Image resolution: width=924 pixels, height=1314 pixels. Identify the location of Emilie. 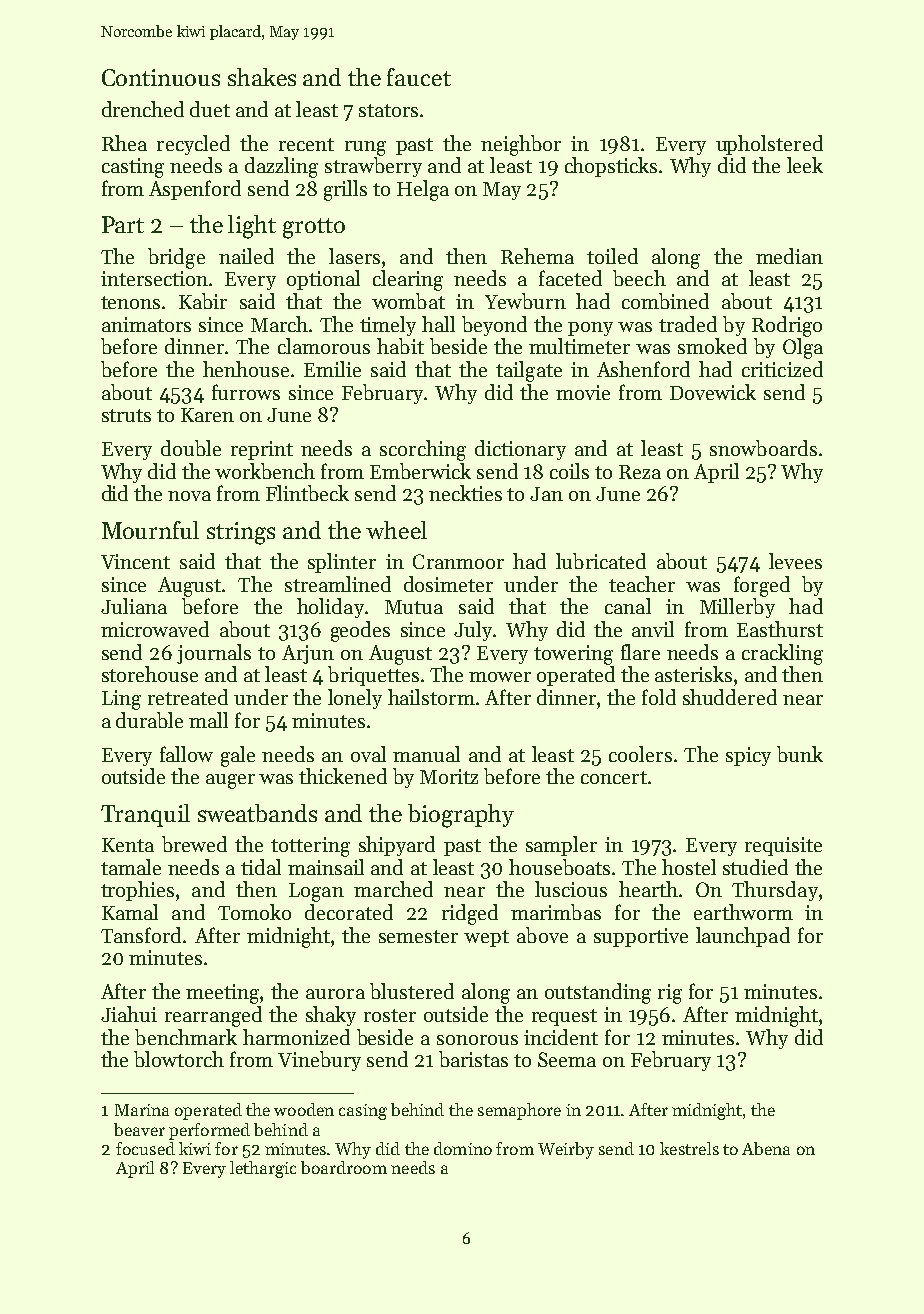
(332, 369).
